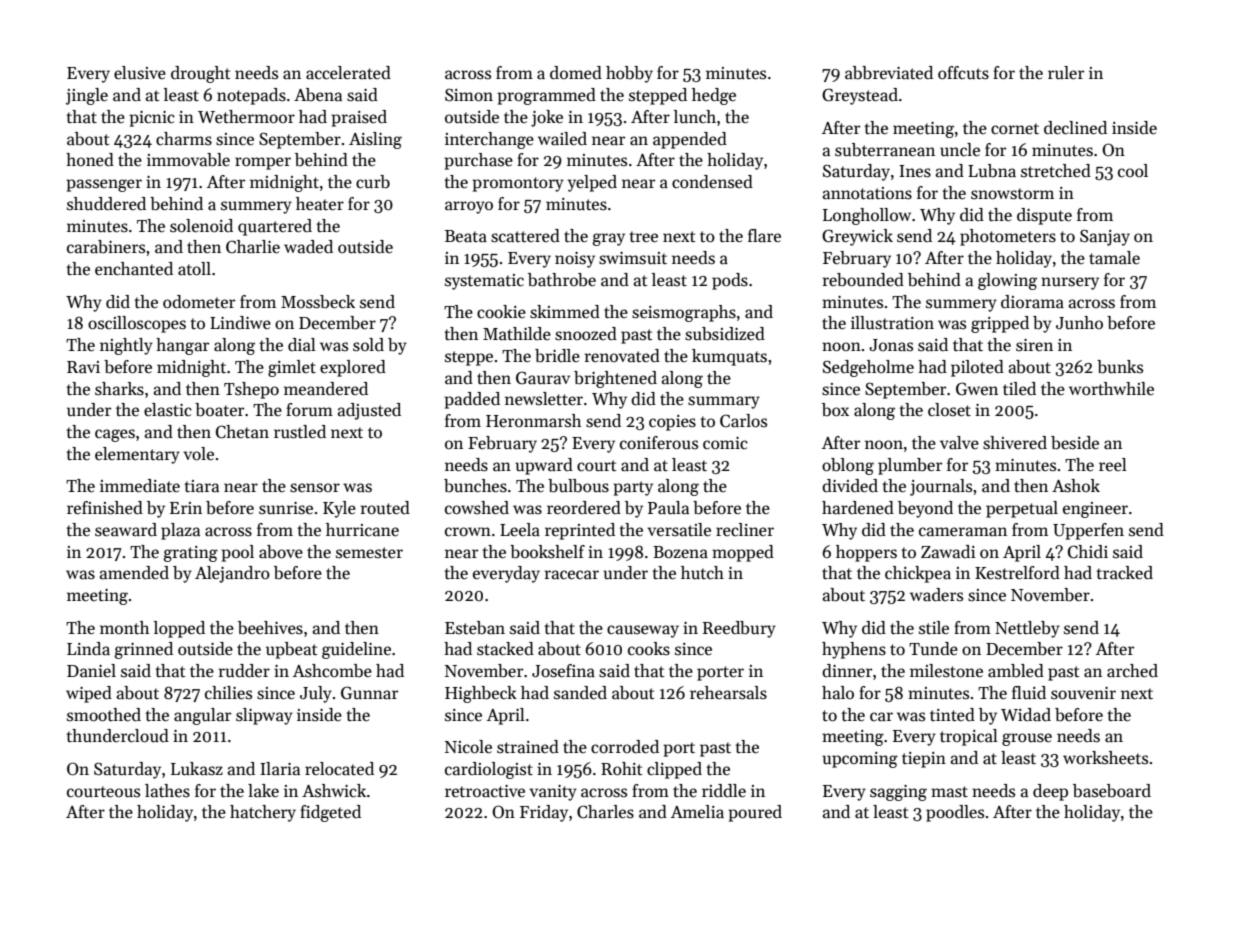 The height and width of the screenshot is (952, 1233). Describe the element at coordinates (478, 161) in the screenshot. I see `purchase` at that location.
